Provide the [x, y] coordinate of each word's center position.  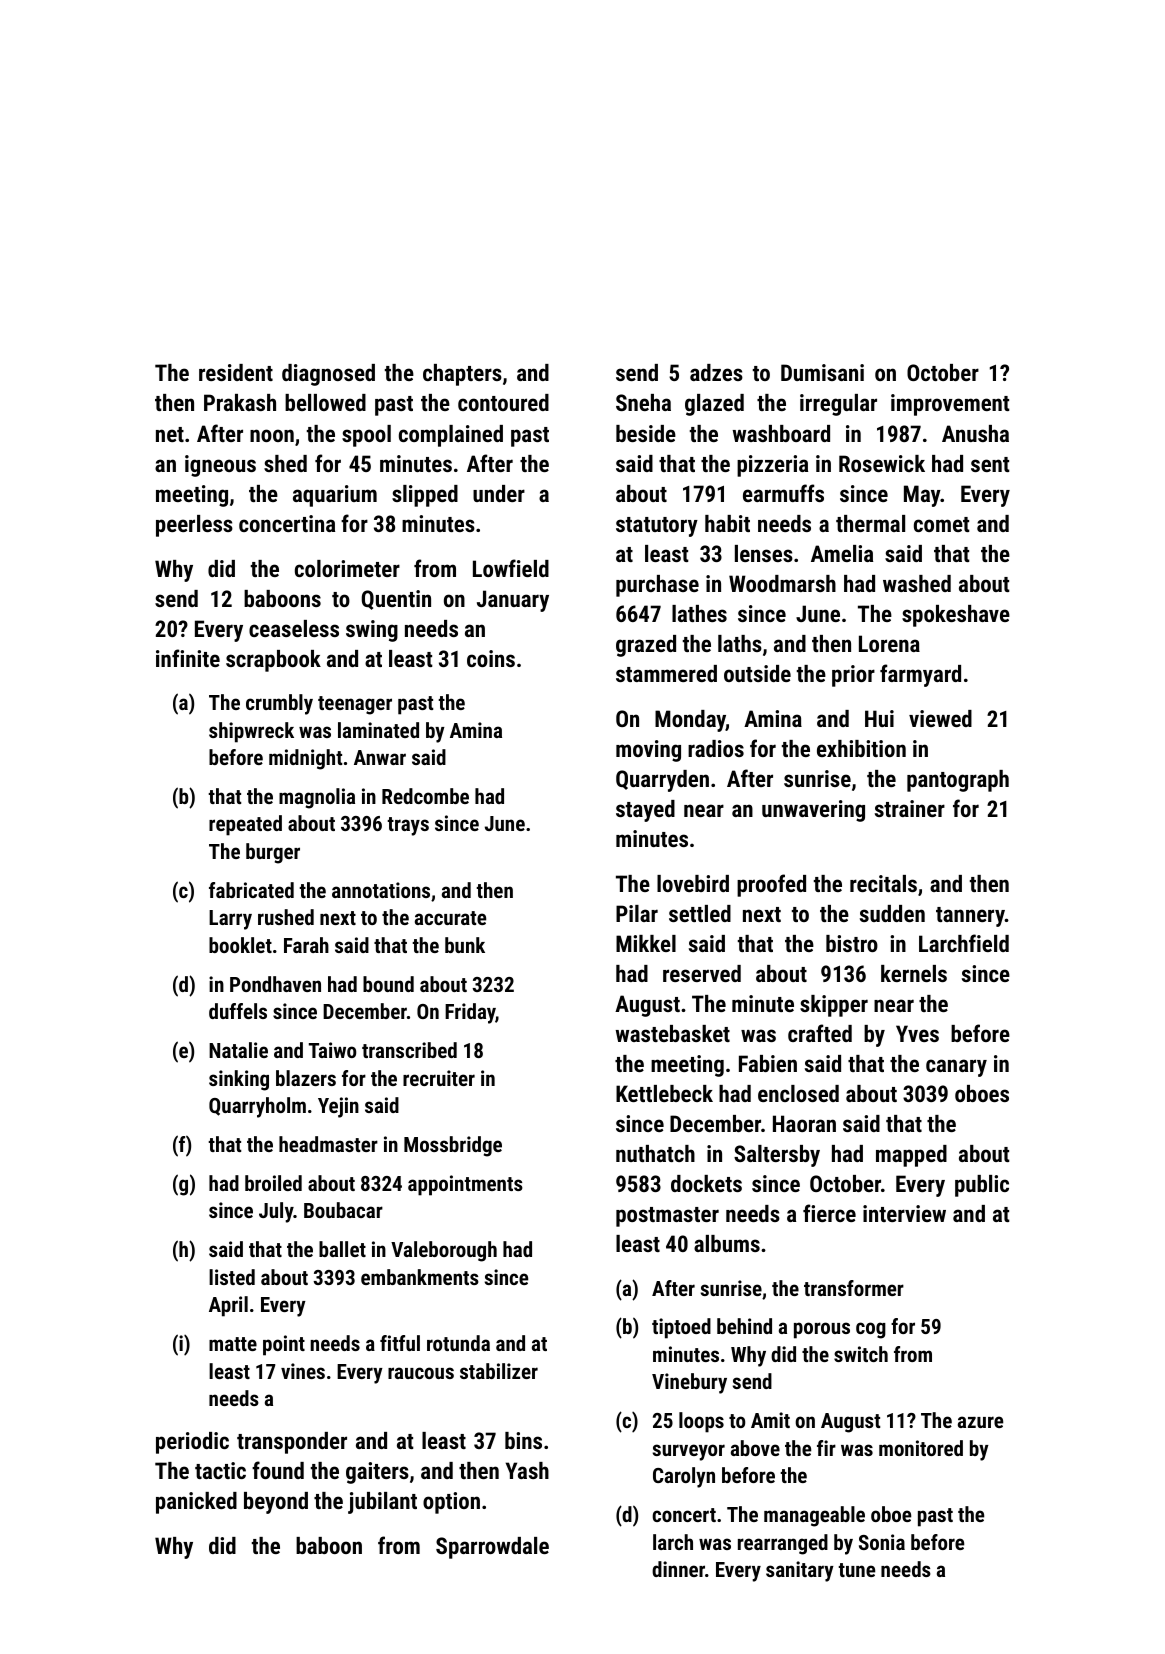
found [278, 1470]
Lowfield [511, 568]
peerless [194, 526]
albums [727, 1243]
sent [990, 464]
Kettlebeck [664, 1093]
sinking [239, 1080]
